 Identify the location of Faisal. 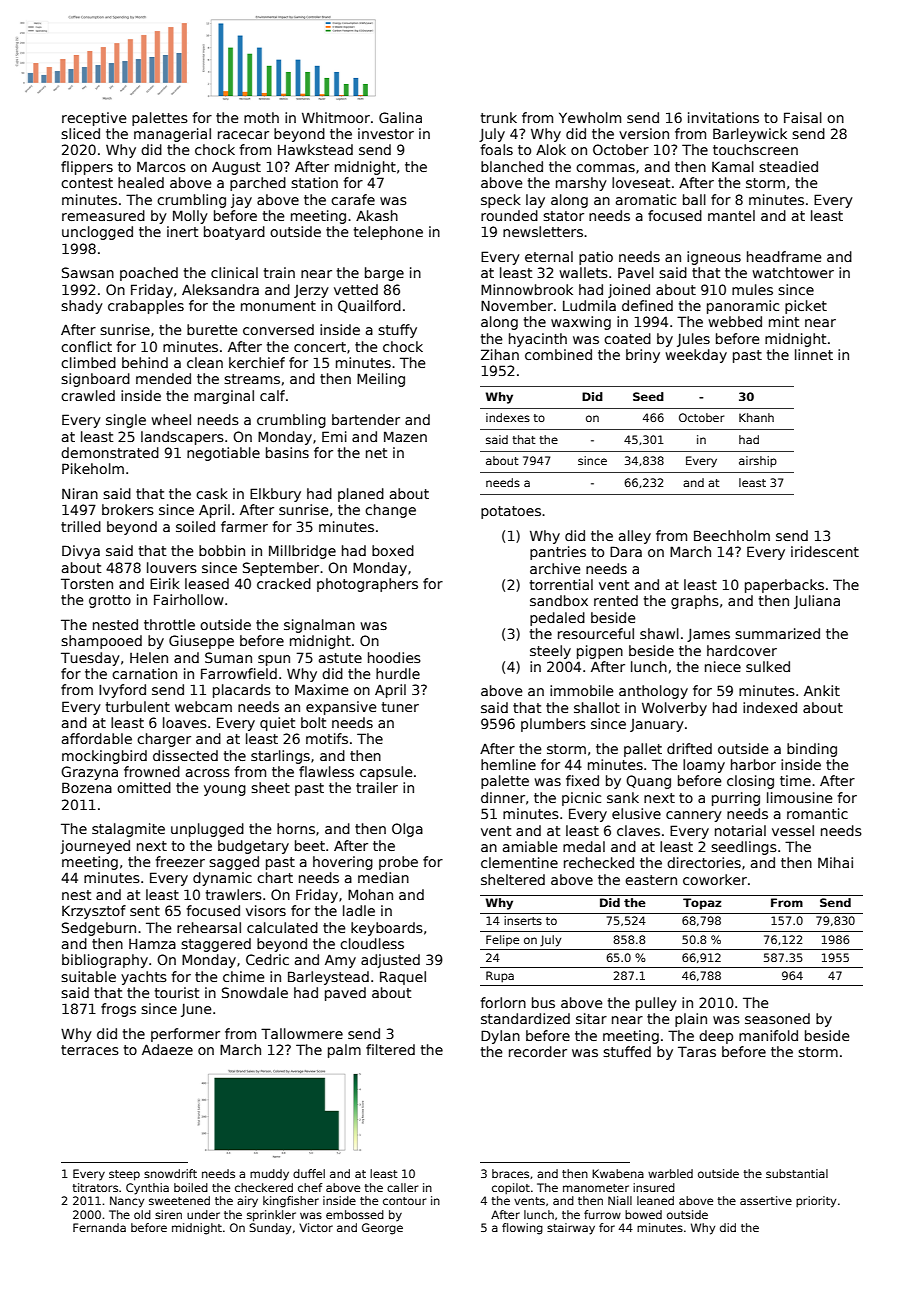
(803, 117).
